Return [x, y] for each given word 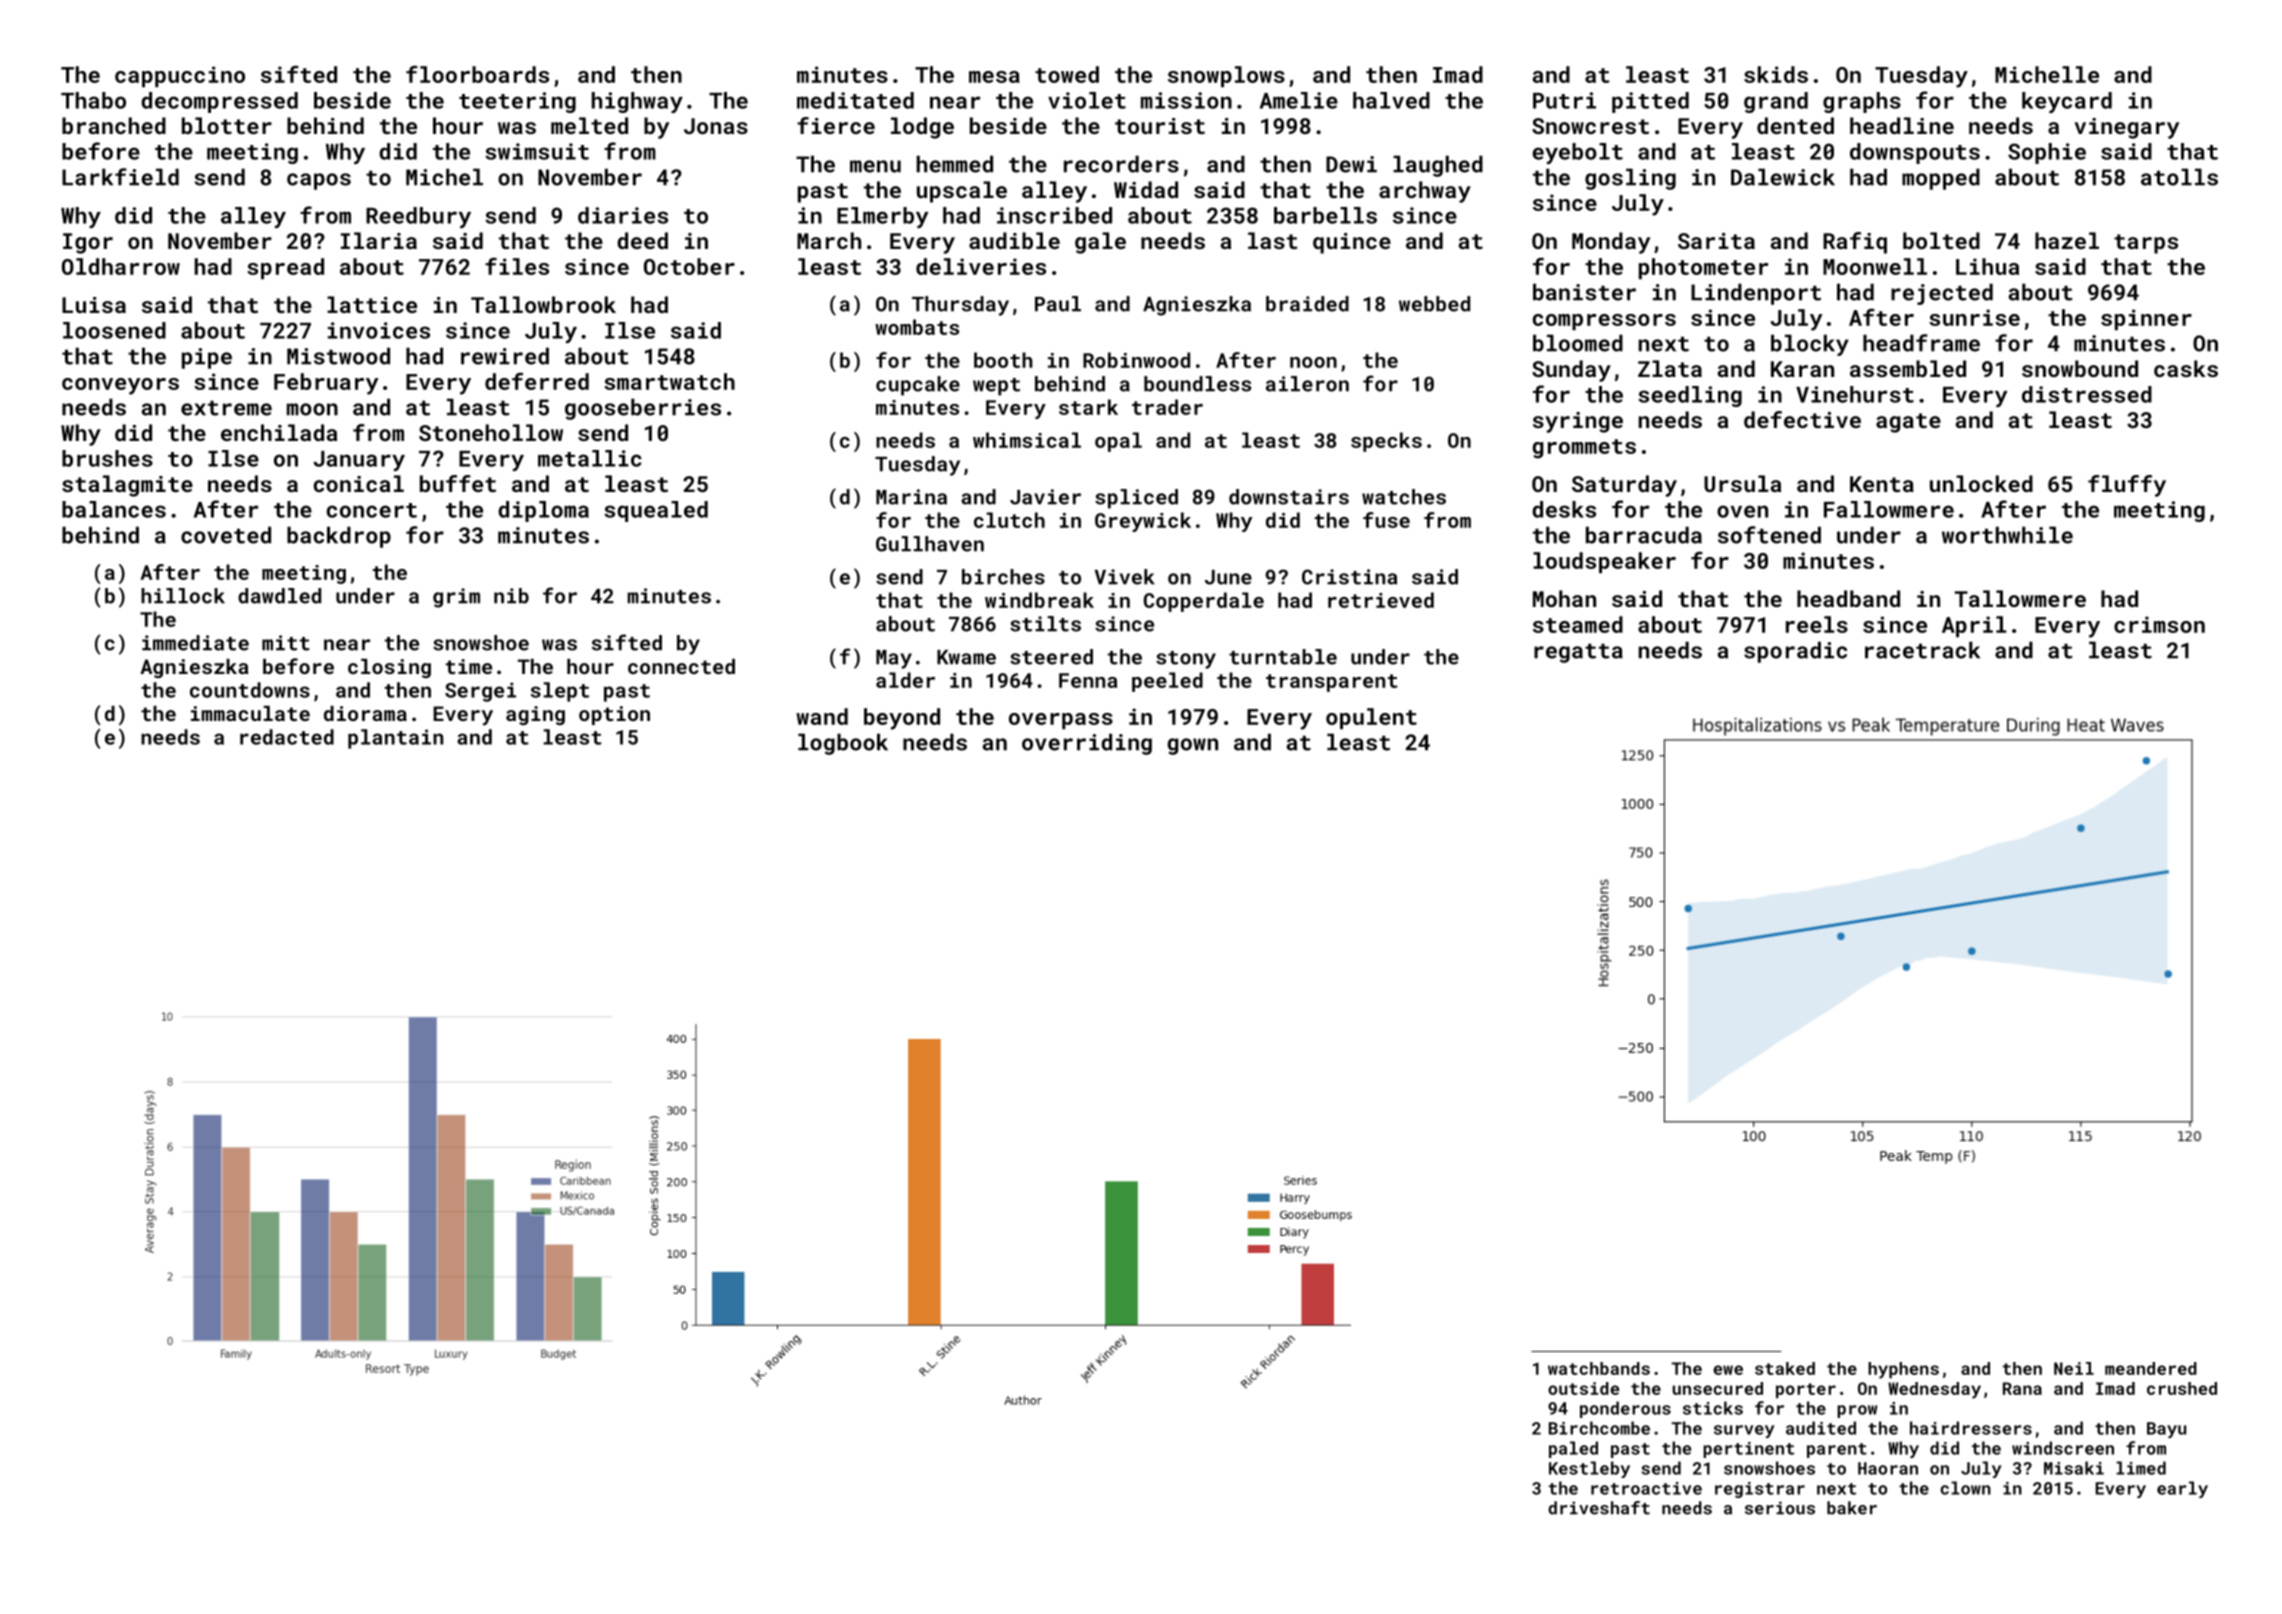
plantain [395, 739]
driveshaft [1599, 1508]
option [614, 715]
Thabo [93, 100]
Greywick [1143, 522]
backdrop [339, 537]
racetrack [1922, 650]
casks [2186, 368]
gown [1192, 746]
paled [1573, 1449]
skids [1776, 74]
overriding [1087, 744]
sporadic [1795, 652]
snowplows [1226, 76]
